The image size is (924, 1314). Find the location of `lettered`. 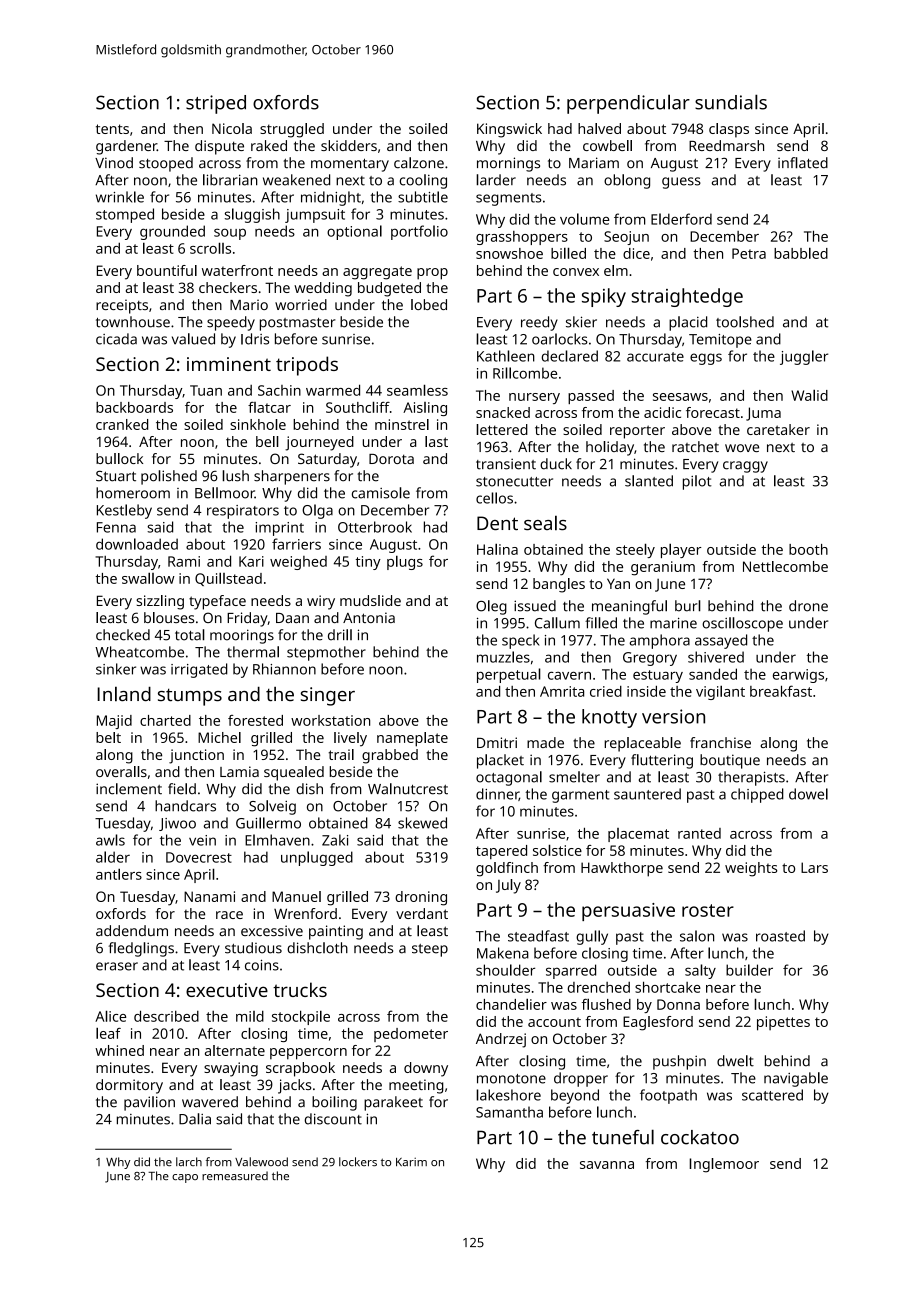

lettered is located at coordinates (502, 429).
